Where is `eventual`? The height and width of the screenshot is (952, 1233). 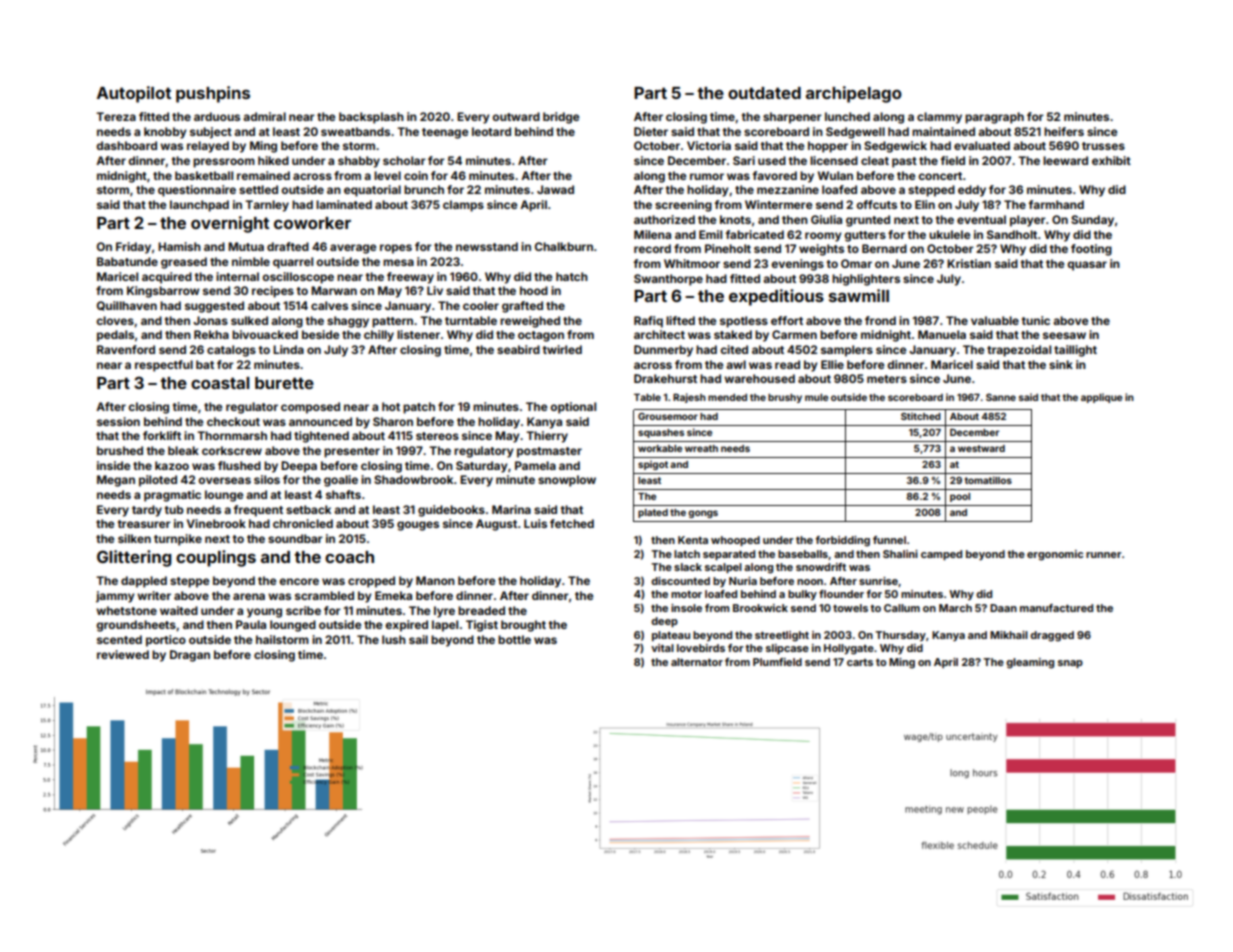
eventual is located at coordinates (981, 219).
